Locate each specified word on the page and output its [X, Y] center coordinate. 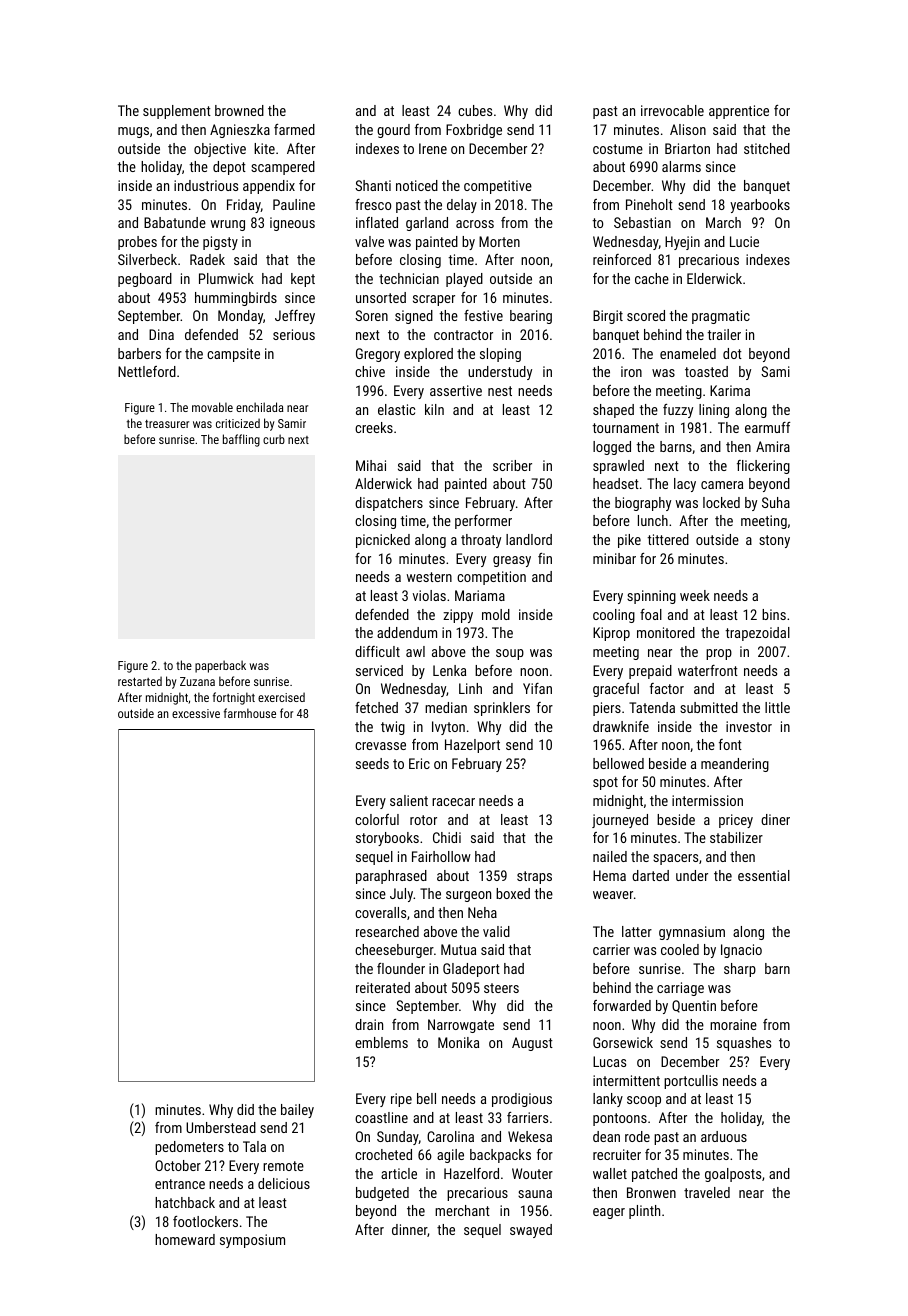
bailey [297, 1111]
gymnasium [692, 933]
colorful [377, 819]
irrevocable [672, 110]
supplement [177, 112]
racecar [453, 802]
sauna [535, 1194]
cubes [475, 110]
